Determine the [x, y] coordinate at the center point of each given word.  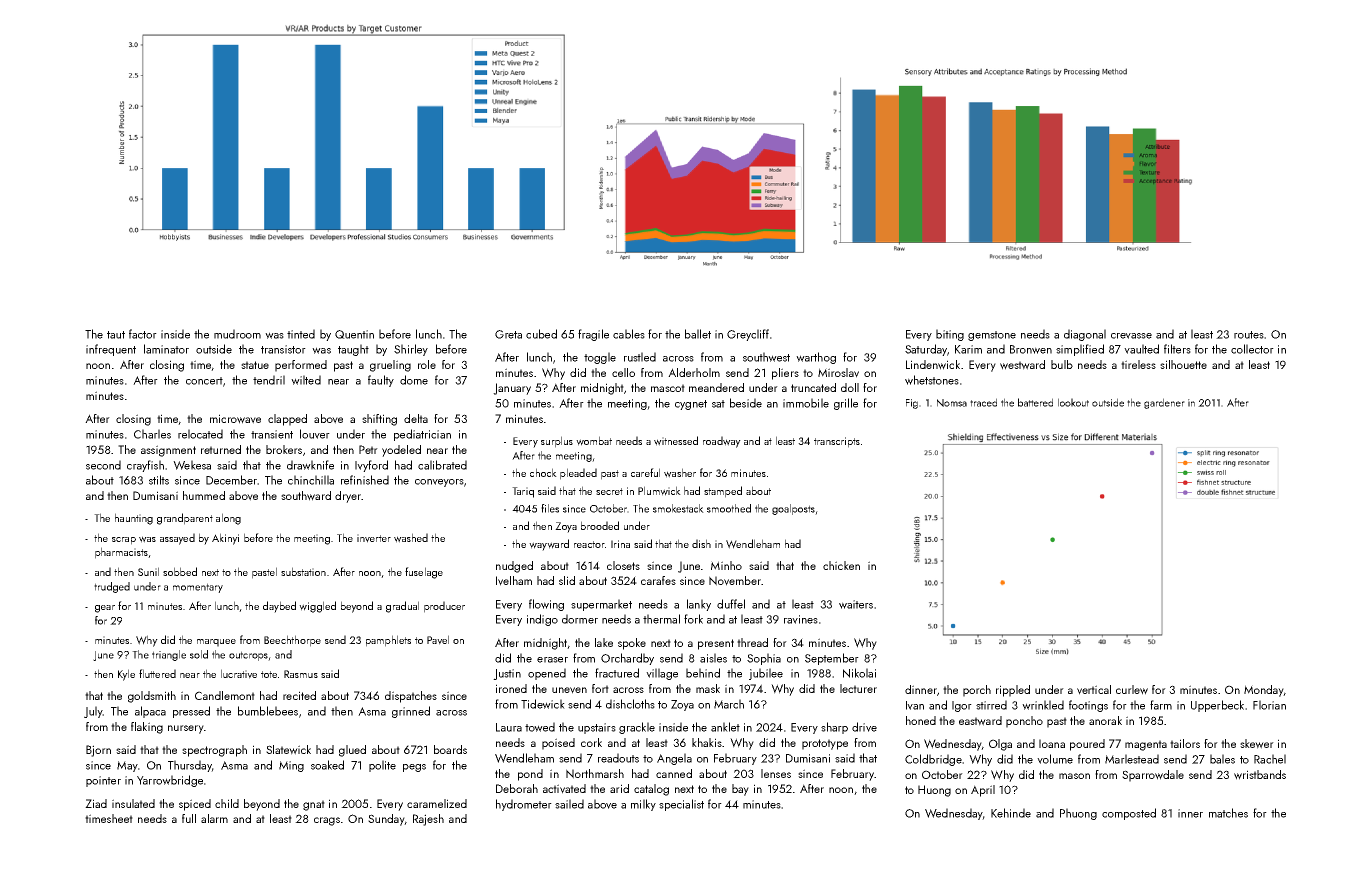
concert [204, 381]
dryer [348, 497]
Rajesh [428, 820]
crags [327, 821]
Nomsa [952, 403]
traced [983, 402]
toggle [600, 358]
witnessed [676, 441]
